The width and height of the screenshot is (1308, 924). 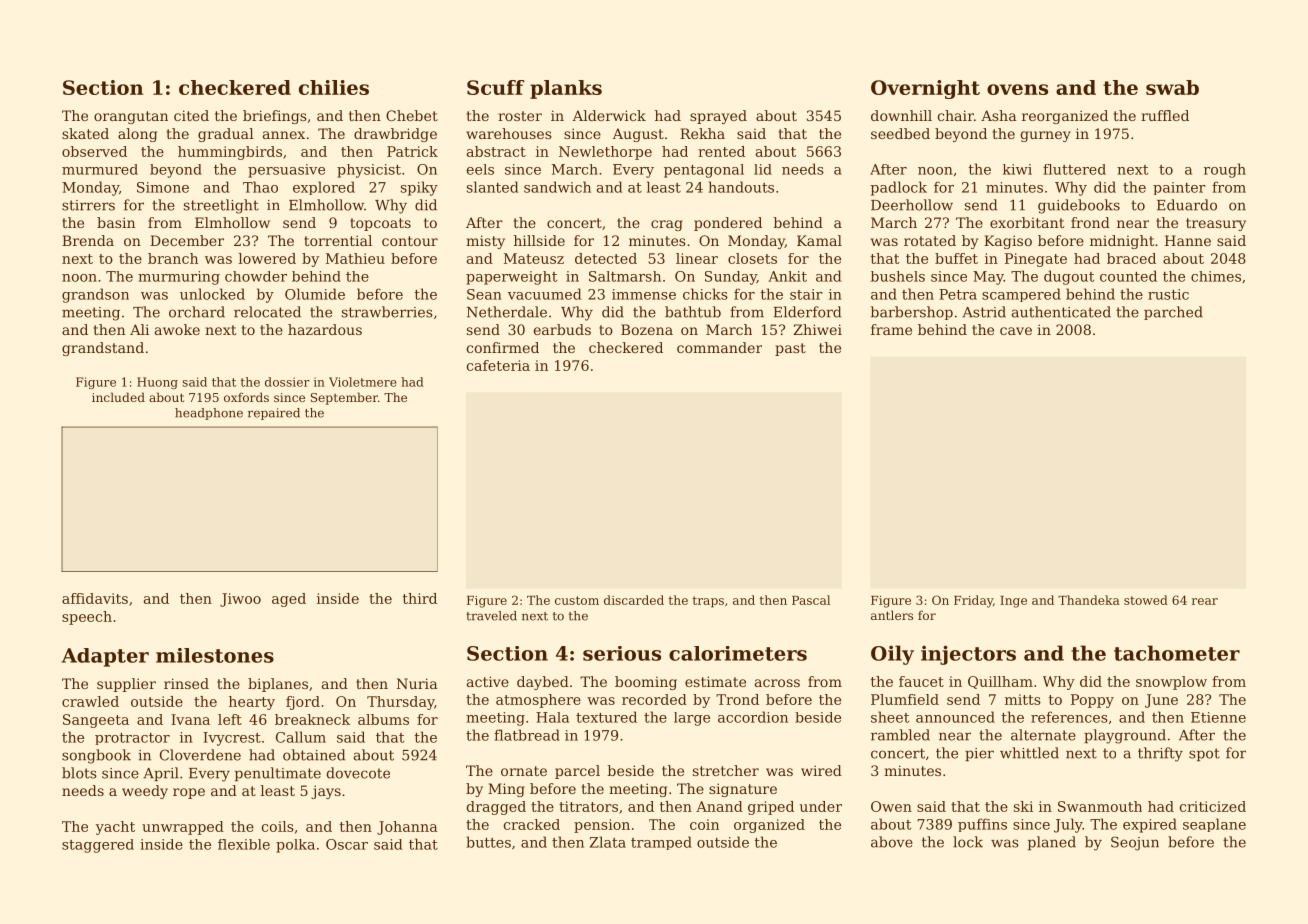 What do you see at coordinates (495, 87) in the screenshot?
I see `Scuff` at bounding box center [495, 87].
